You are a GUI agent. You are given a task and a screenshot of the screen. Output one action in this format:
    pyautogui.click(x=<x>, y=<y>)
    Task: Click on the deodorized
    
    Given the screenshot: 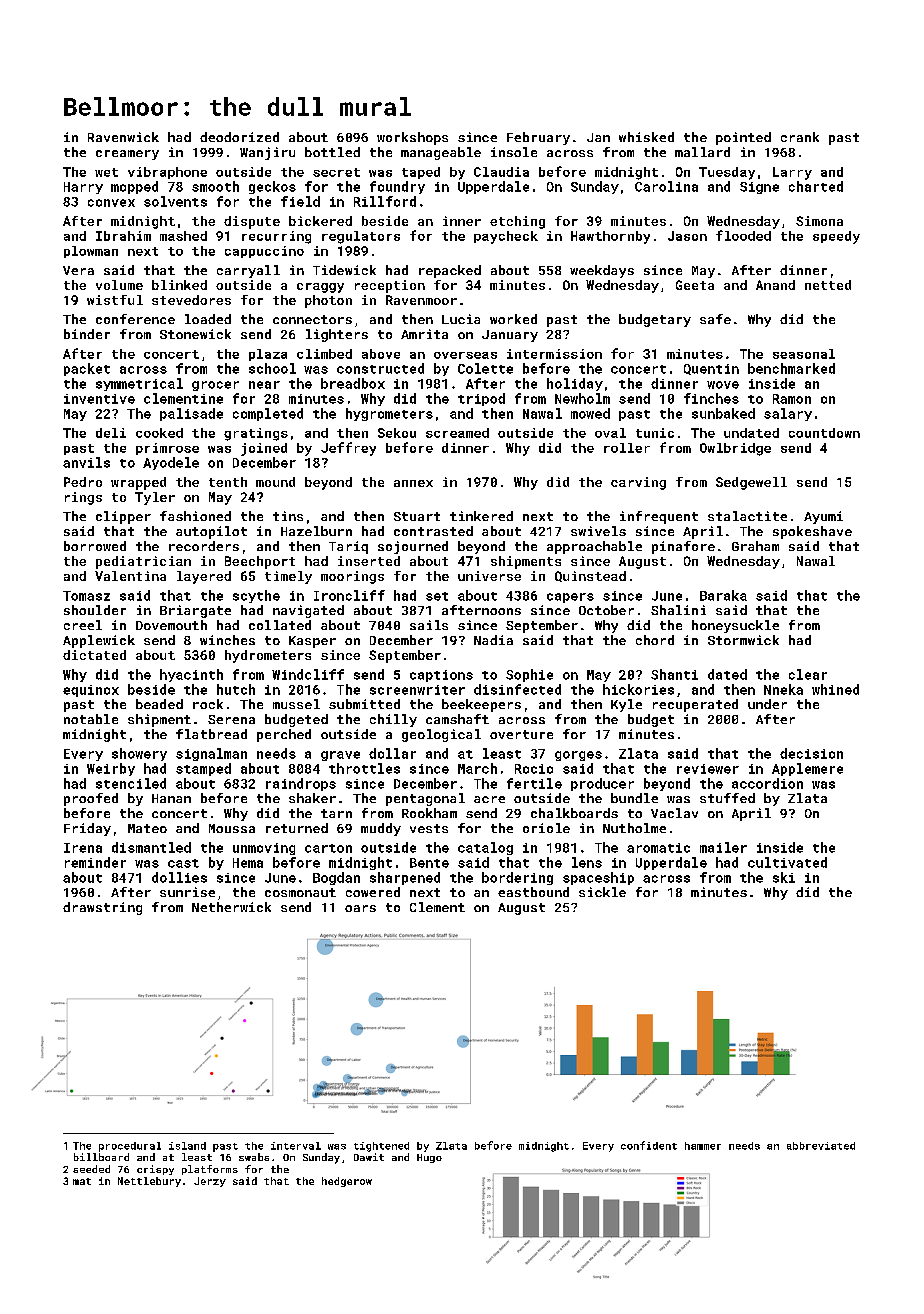 What is the action you would take?
    pyautogui.click(x=239, y=137)
